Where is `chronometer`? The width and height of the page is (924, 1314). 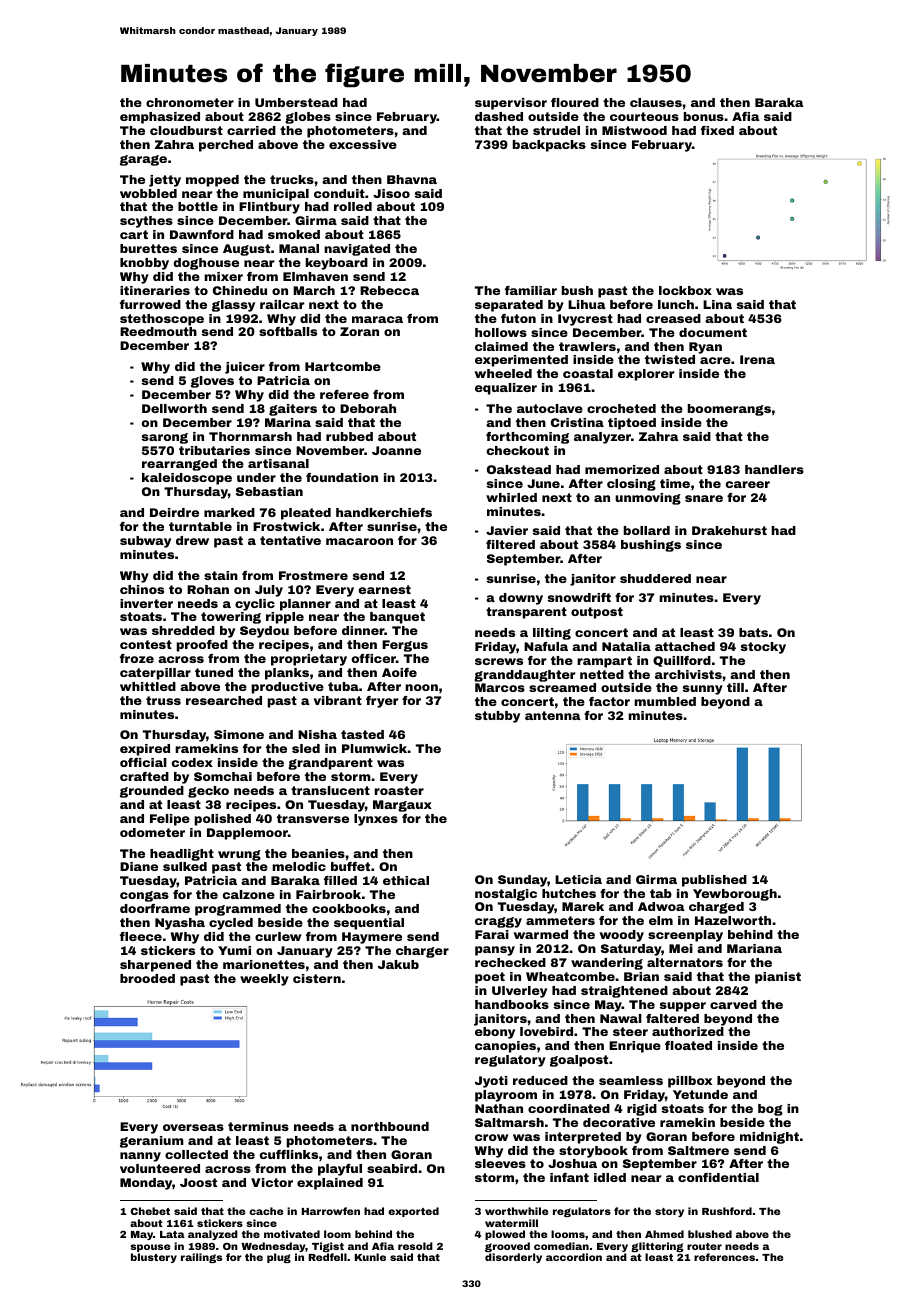
chronometer is located at coordinates (190, 102).
